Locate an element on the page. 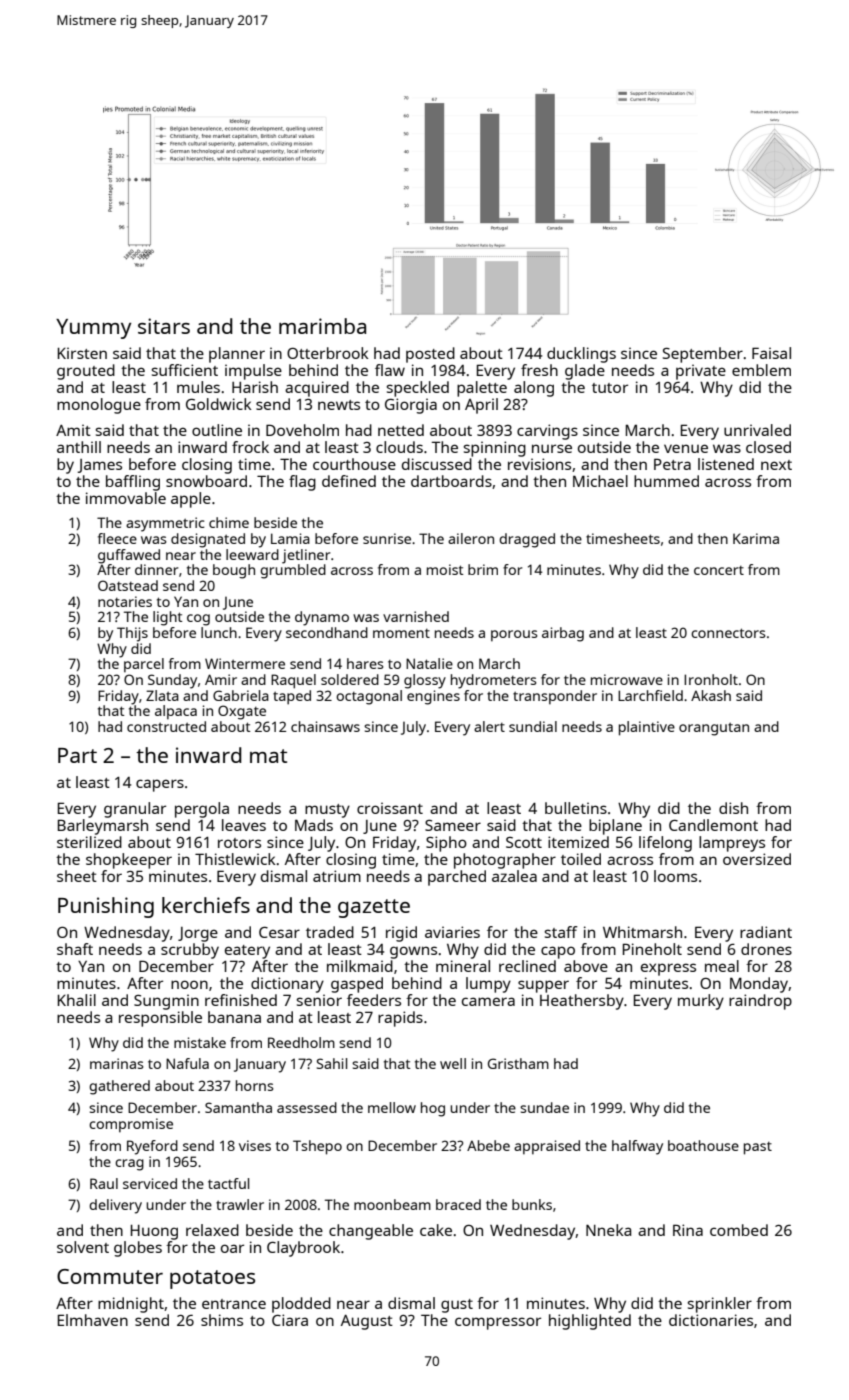 The width and height of the image is (849, 1400). Abebe is located at coordinates (488, 1145).
